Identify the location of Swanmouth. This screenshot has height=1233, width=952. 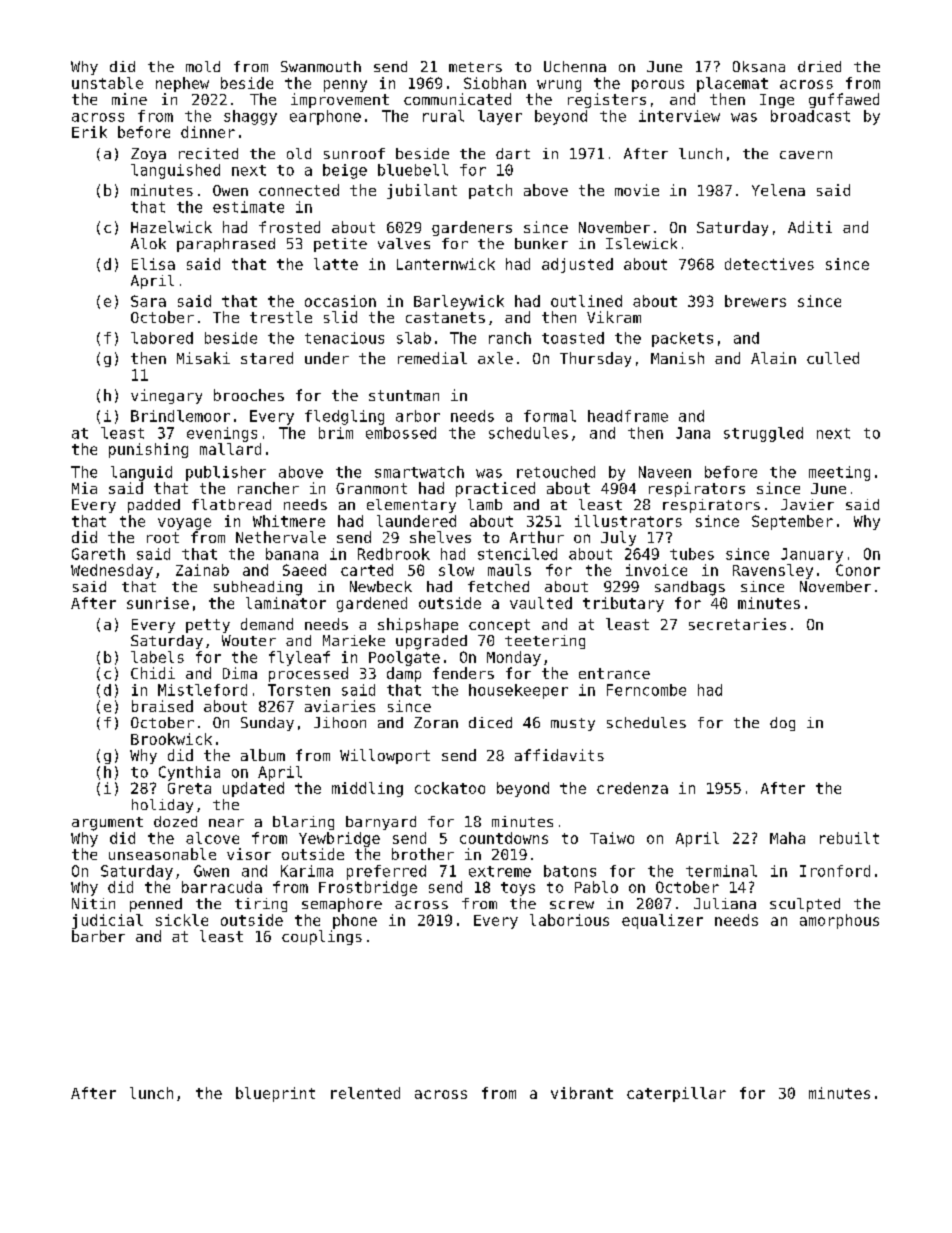
(321, 66).
